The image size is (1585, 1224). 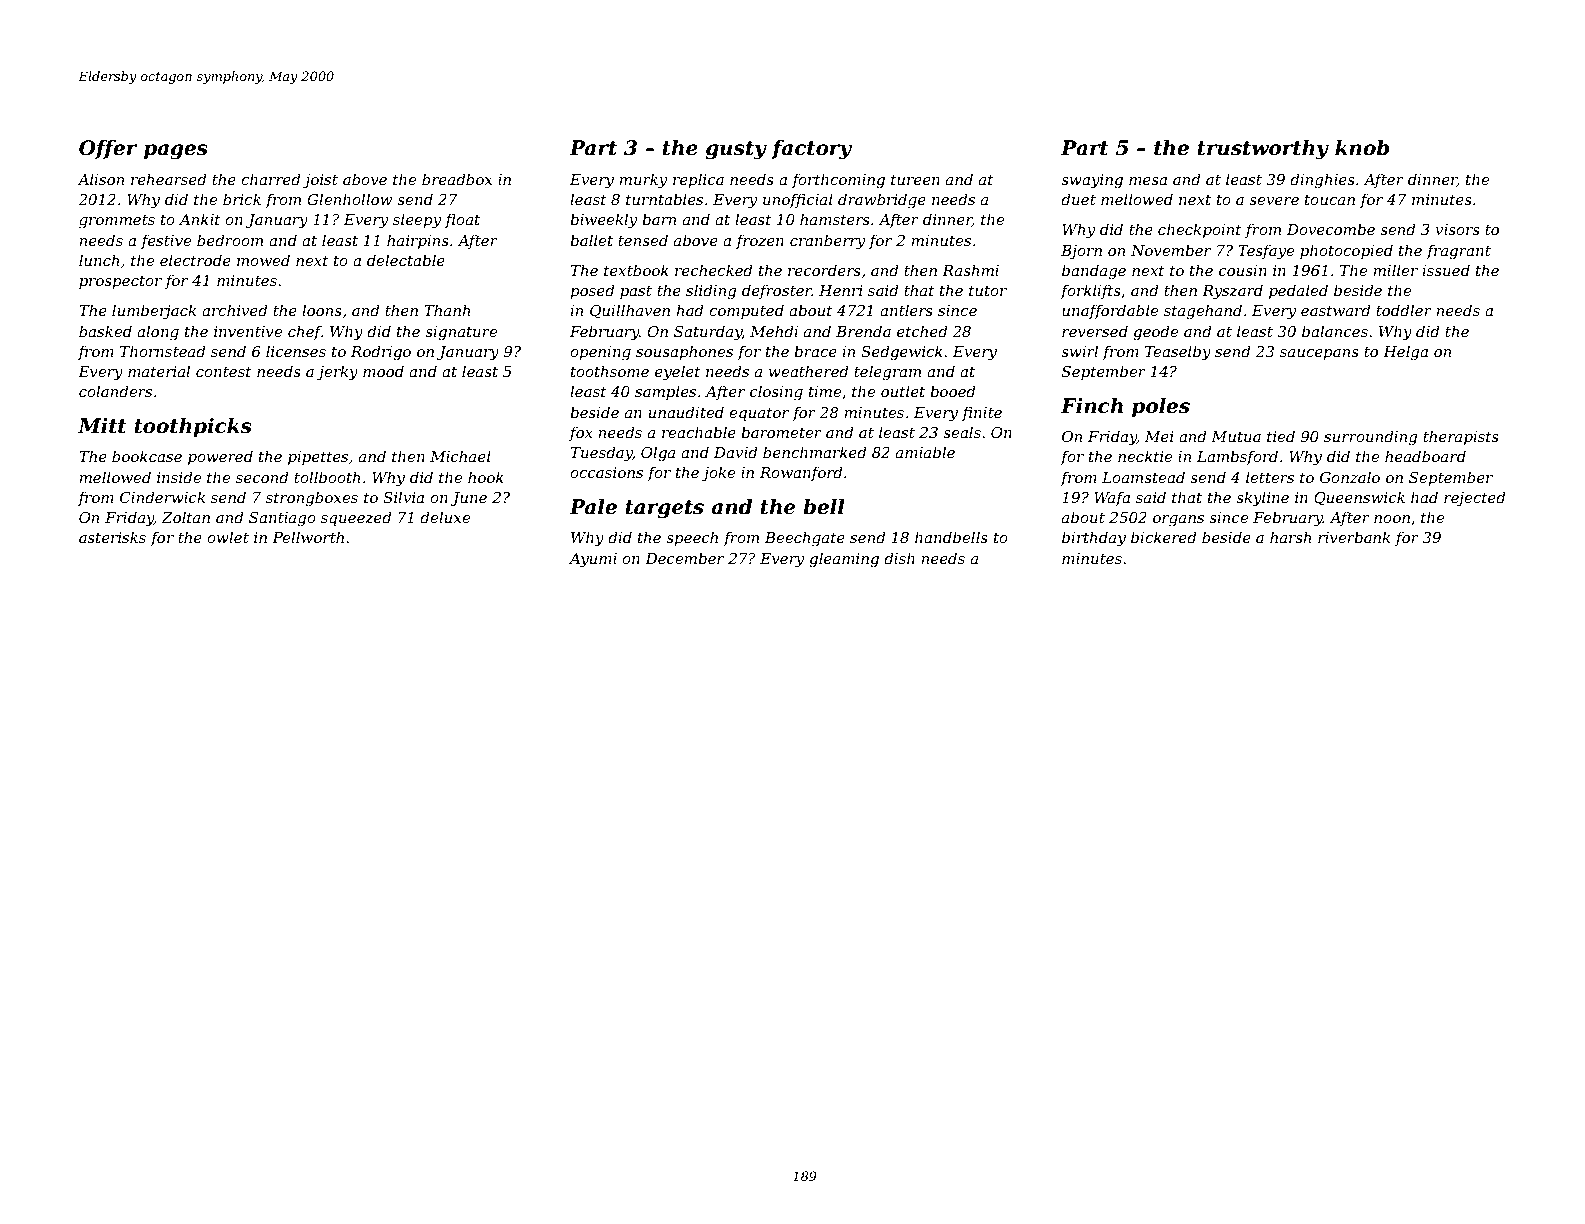 What do you see at coordinates (805, 539) in the screenshot?
I see `Beechgate` at bounding box center [805, 539].
